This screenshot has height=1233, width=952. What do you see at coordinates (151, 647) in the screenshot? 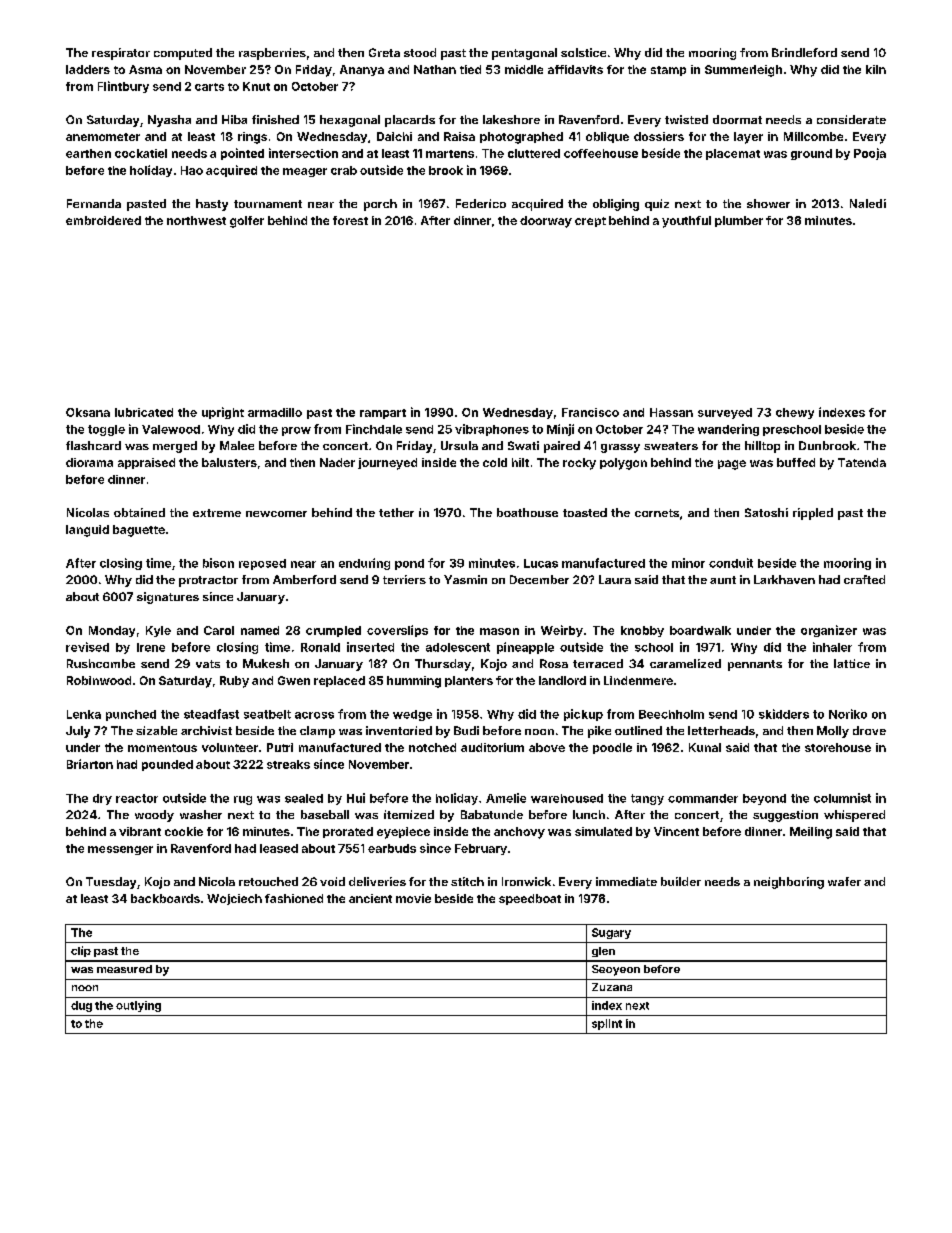
I see `Irene` at bounding box center [151, 647].
